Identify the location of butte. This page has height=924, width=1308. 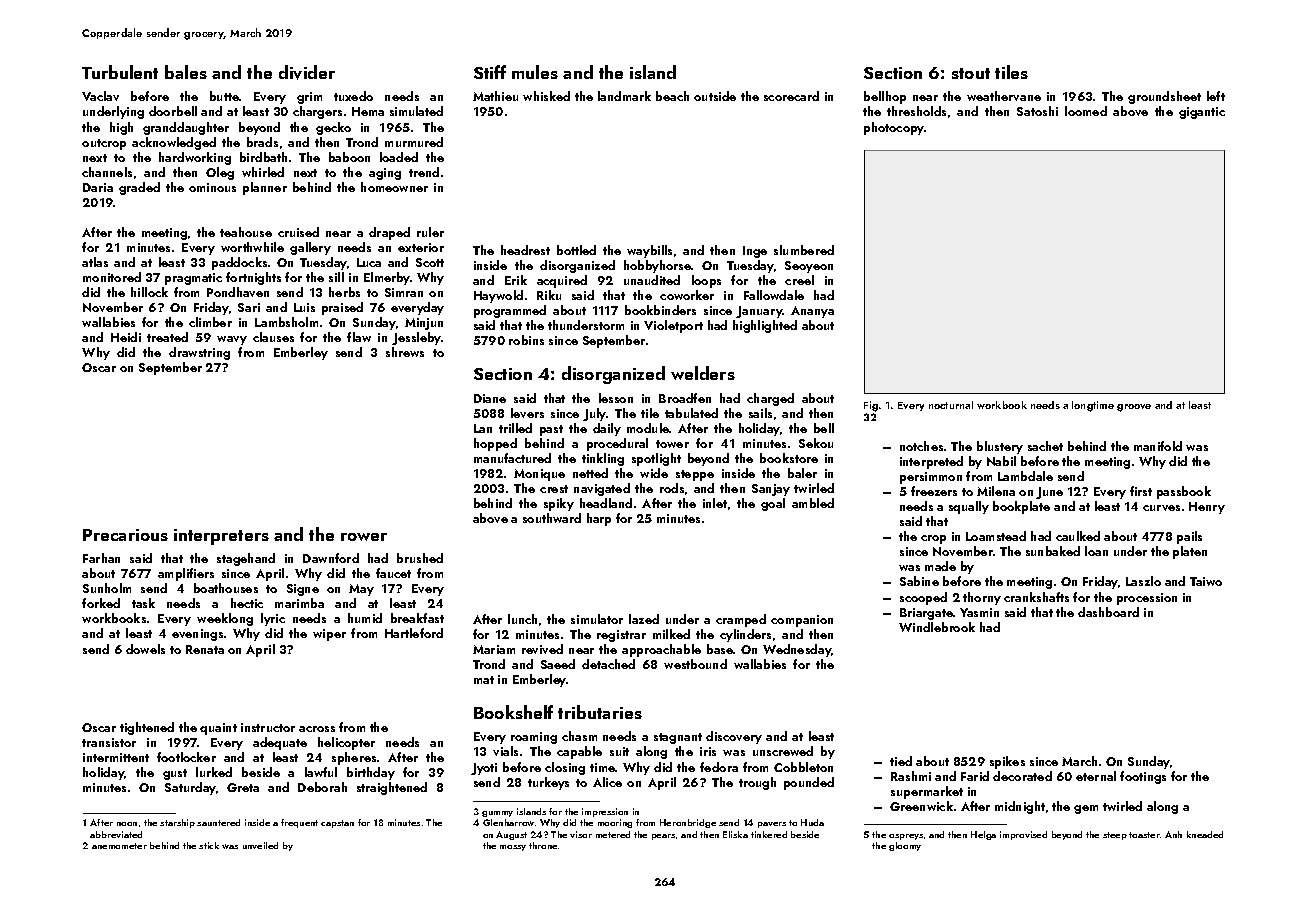
(224, 96).
